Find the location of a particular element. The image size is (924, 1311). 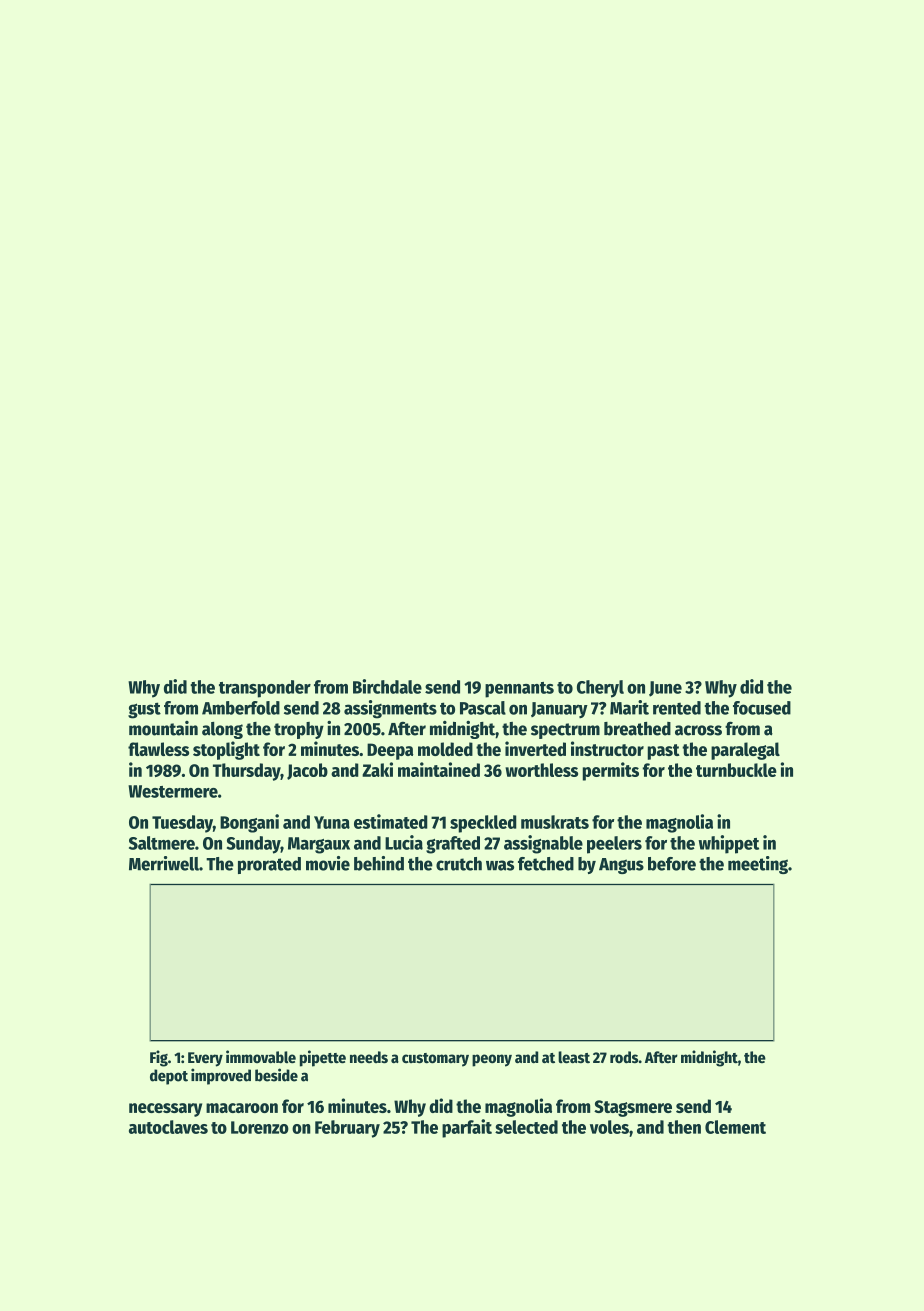

beside is located at coordinates (276, 1075).
